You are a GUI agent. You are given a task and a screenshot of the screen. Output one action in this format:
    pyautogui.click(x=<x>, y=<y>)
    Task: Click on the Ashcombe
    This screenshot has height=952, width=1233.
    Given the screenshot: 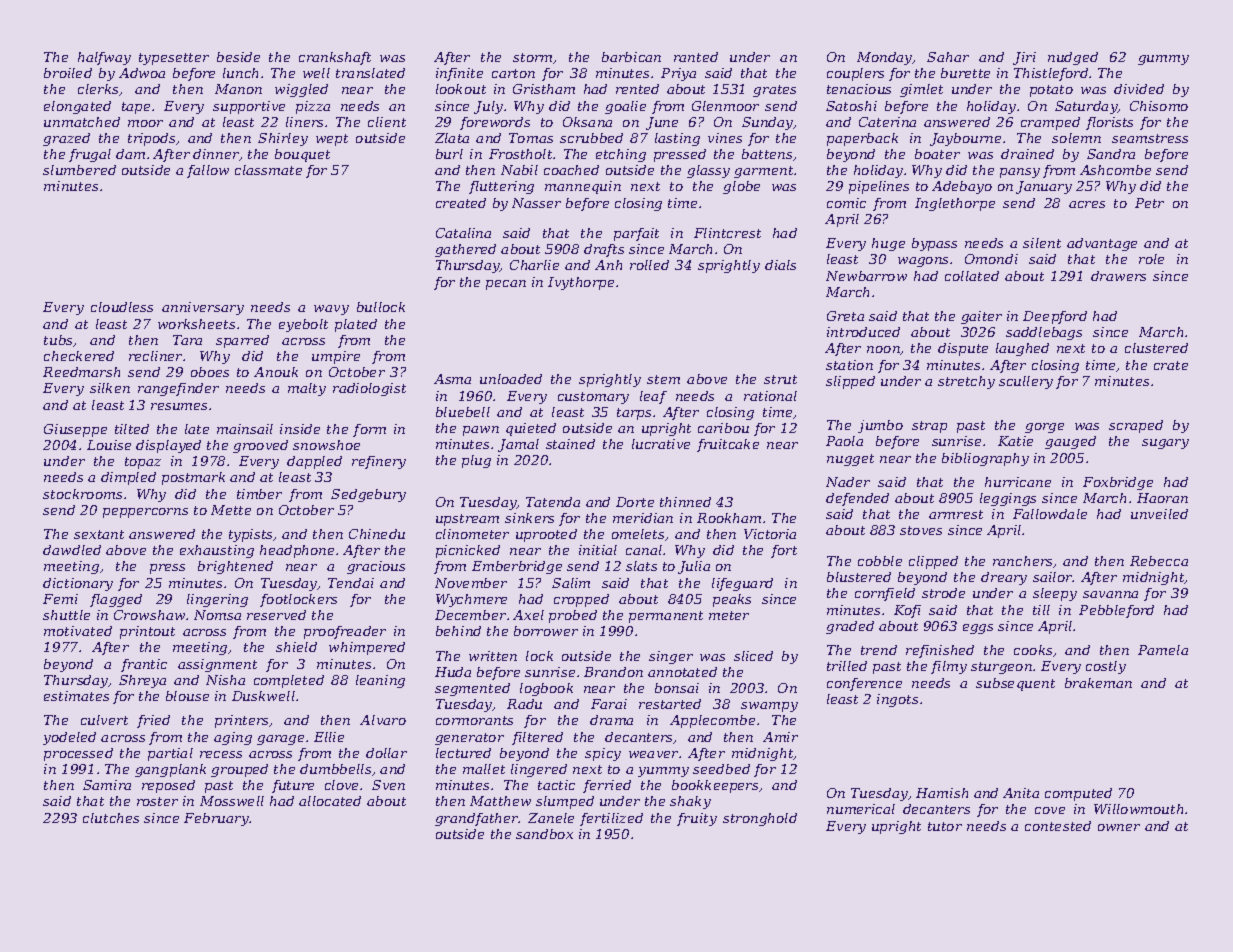 What is the action you would take?
    pyautogui.click(x=1115, y=170)
